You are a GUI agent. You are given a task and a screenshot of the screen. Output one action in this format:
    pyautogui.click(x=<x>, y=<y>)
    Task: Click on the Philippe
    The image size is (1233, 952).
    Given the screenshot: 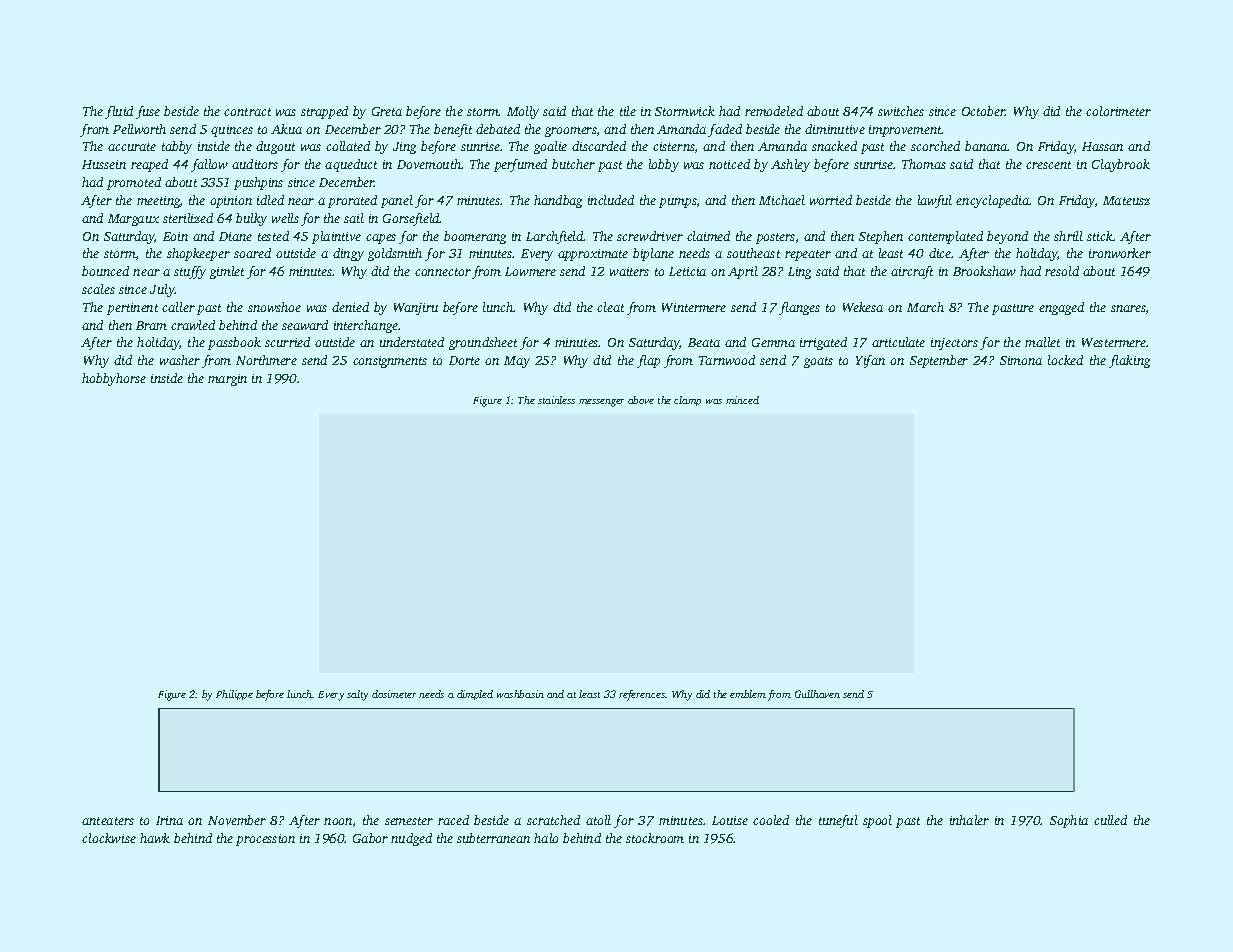 What is the action you would take?
    pyautogui.click(x=234, y=695)
